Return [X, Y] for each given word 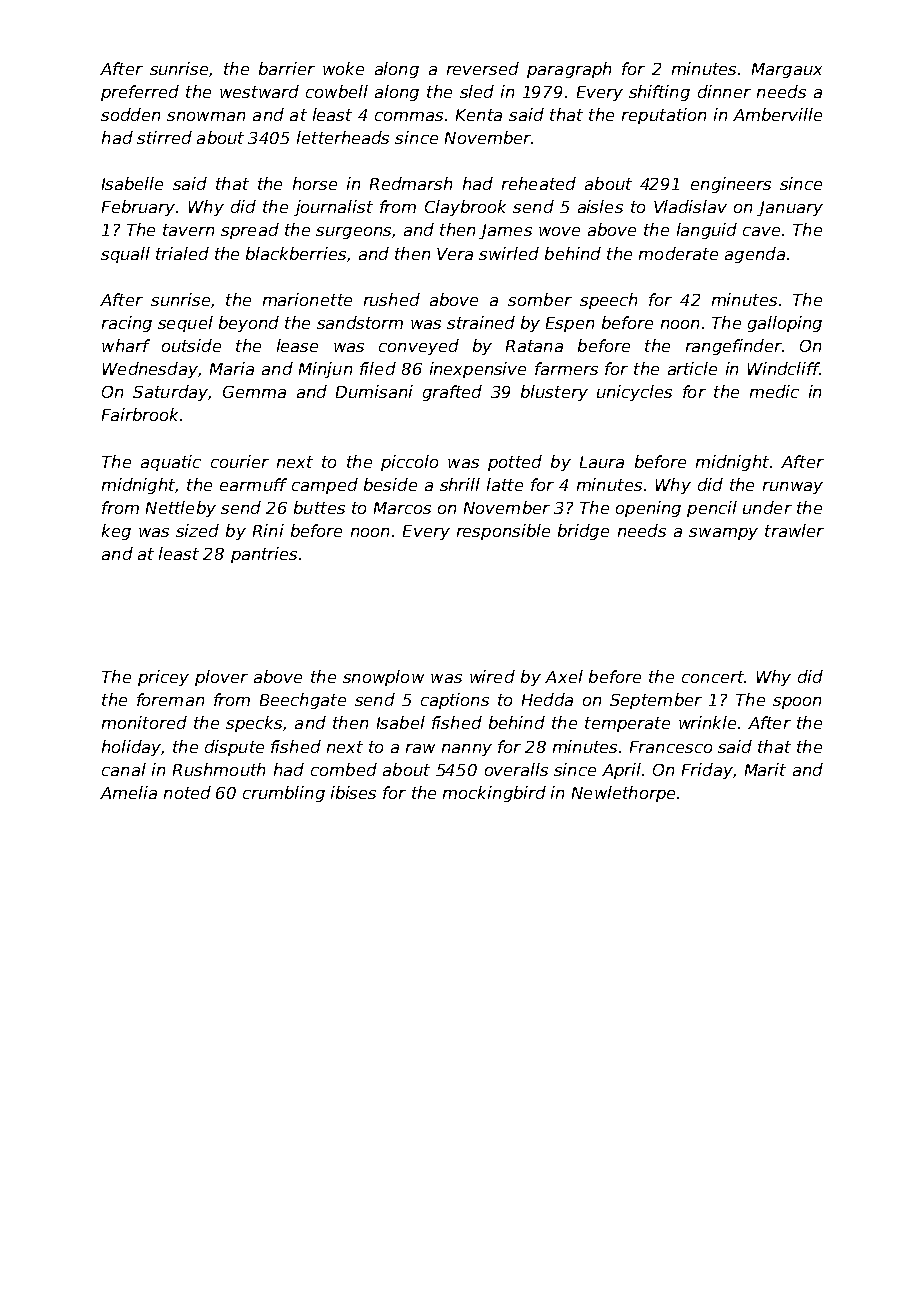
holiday [131, 748]
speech [608, 301]
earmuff [253, 484]
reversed [483, 68]
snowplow [383, 678]
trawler [794, 530]
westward [259, 91]
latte [505, 484]
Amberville [777, 114]
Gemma [254, 392]
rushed [392, 299]
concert [713, 677]
